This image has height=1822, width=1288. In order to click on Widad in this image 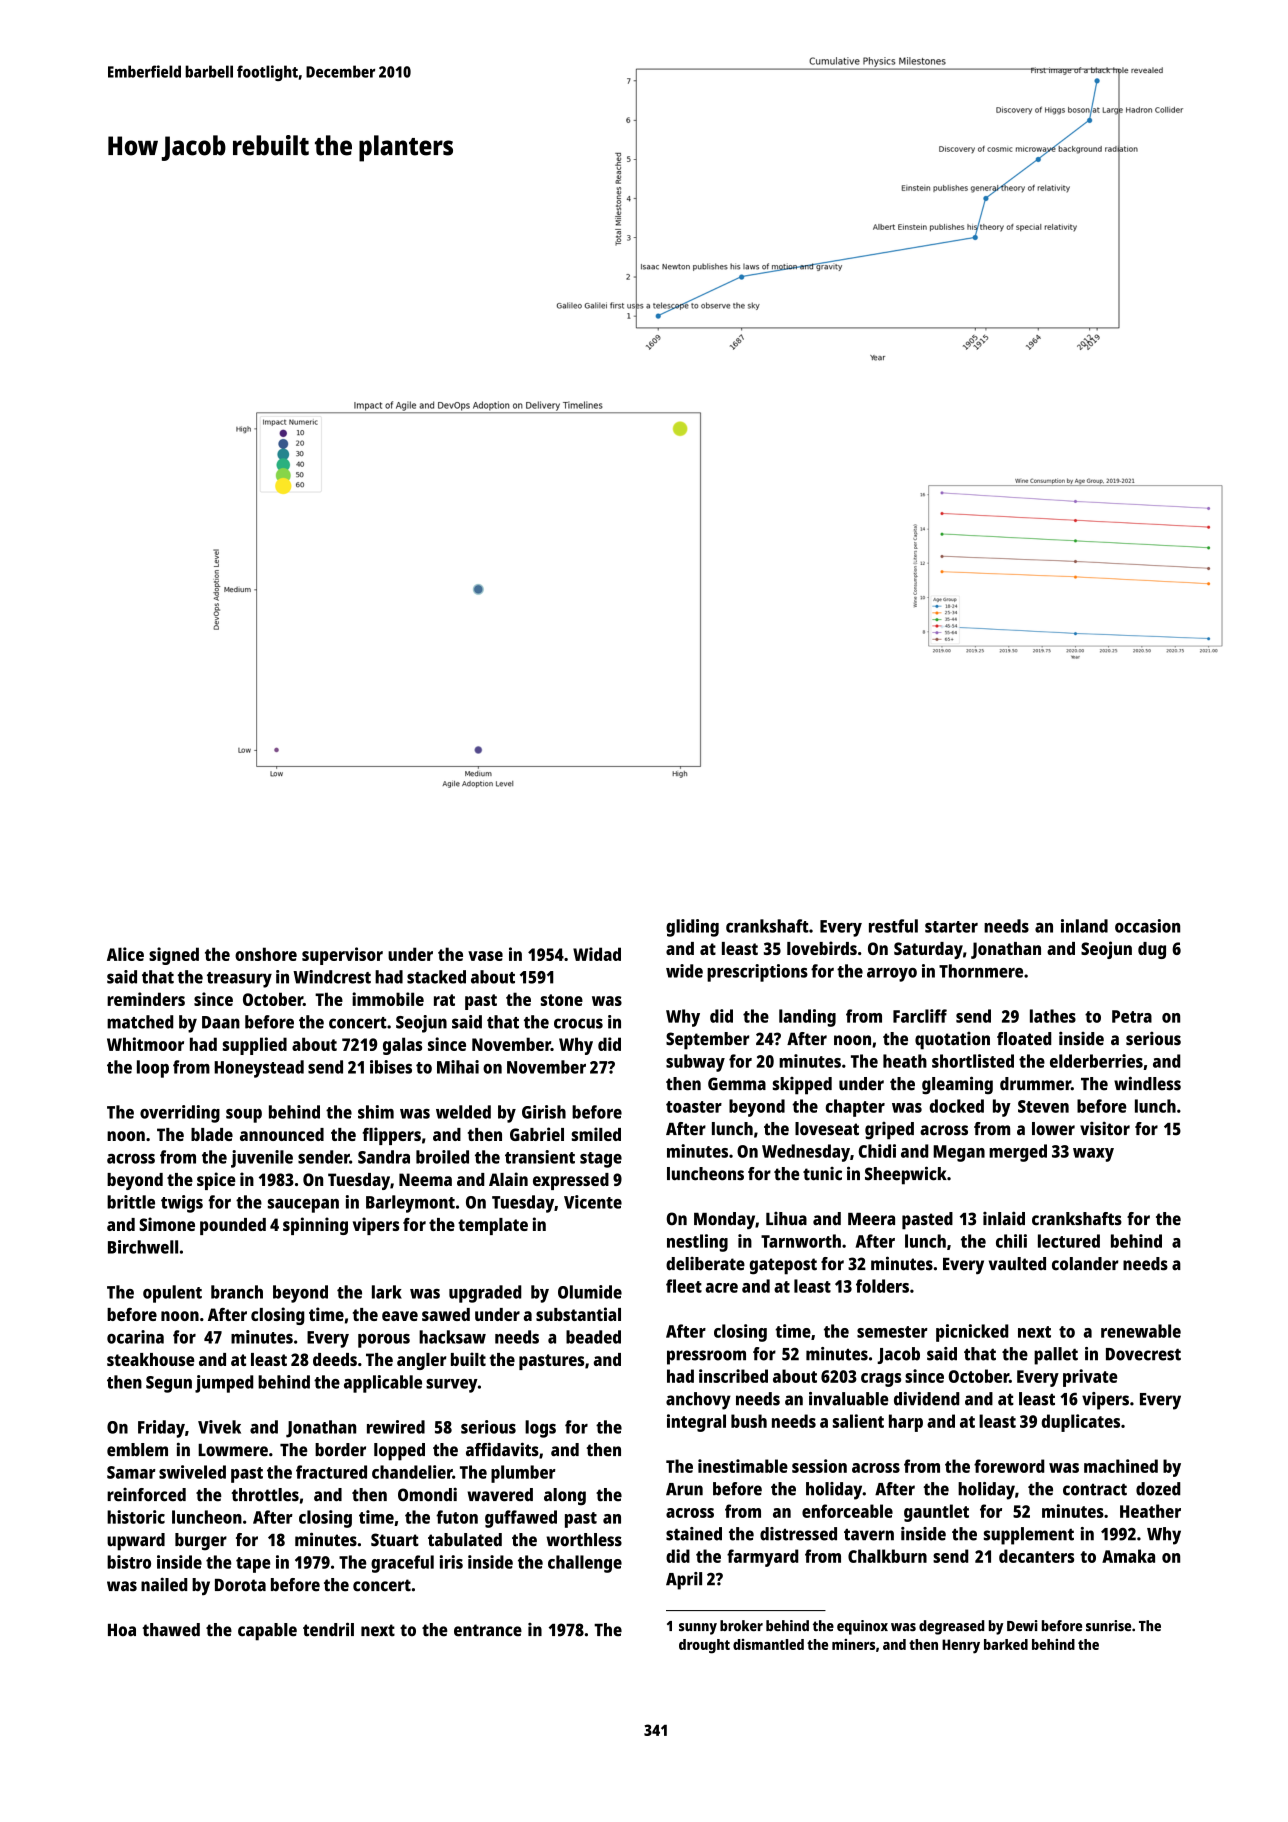, I will do `click(597, 954)`.
